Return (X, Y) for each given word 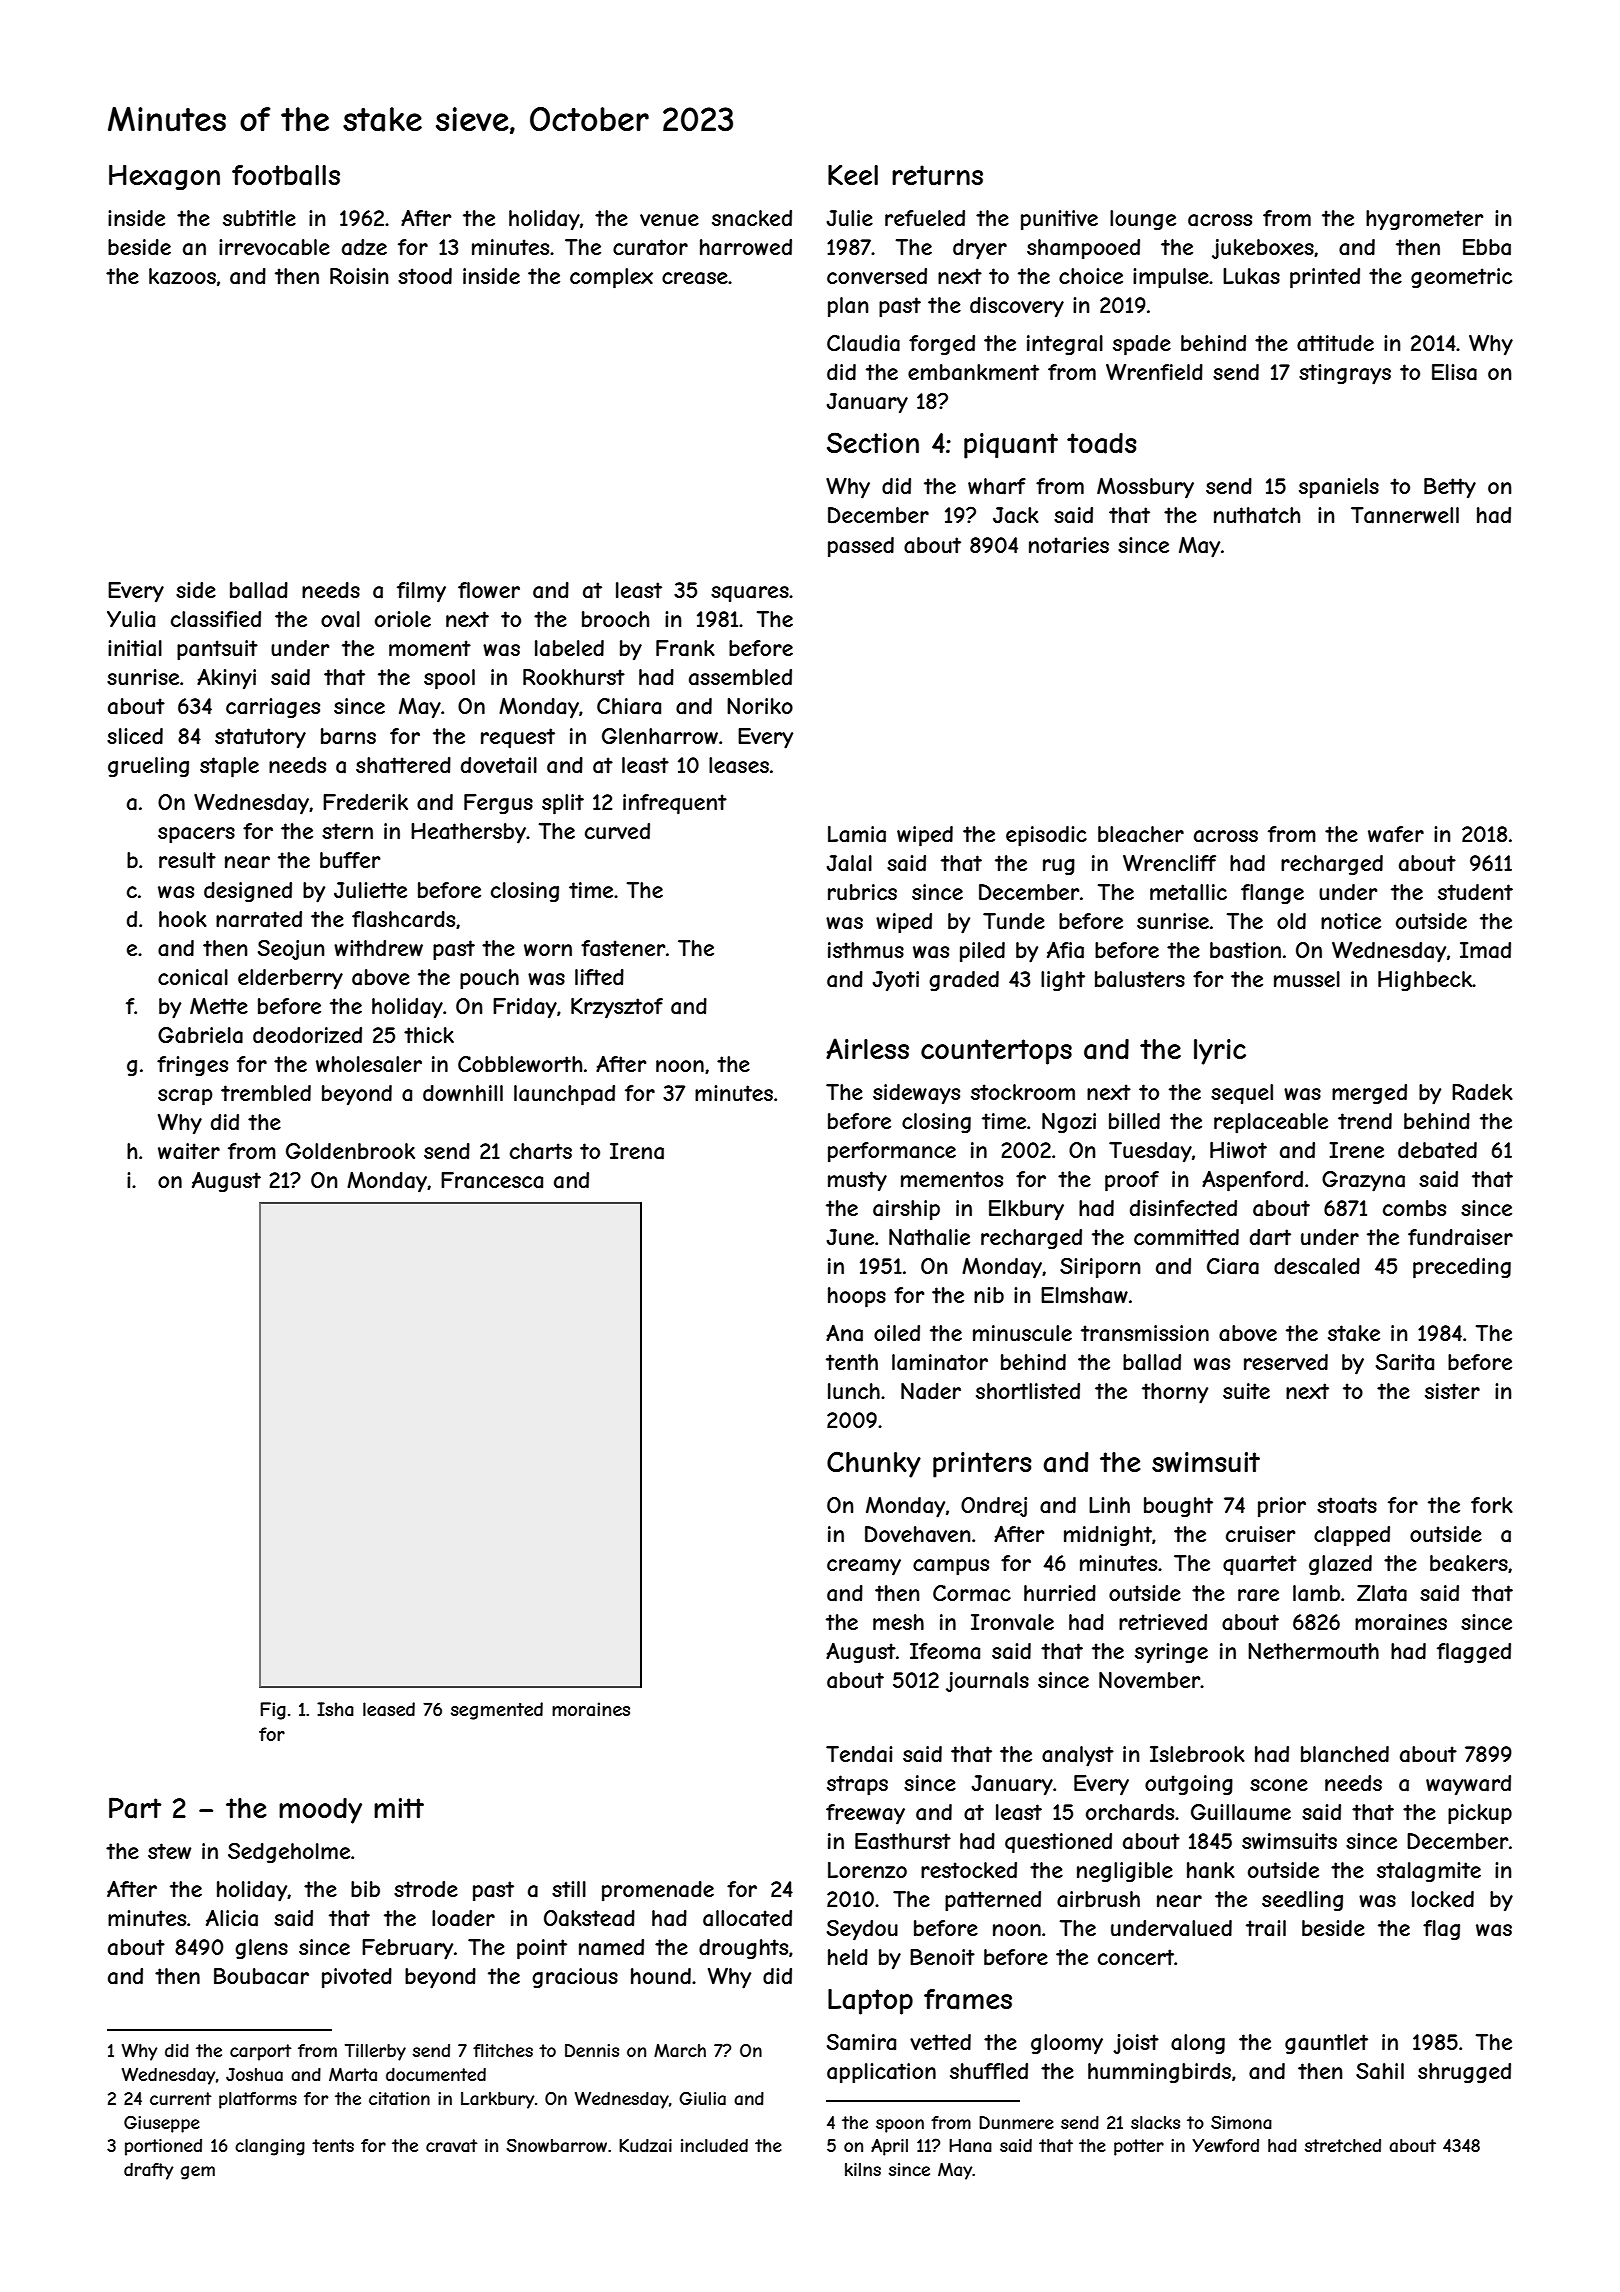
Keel (853, 175)
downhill (463, 1093)
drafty (148, 2171)
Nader (931, 1391)
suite (1246, 1391)
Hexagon (164, 177)
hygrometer (1424, 220)
